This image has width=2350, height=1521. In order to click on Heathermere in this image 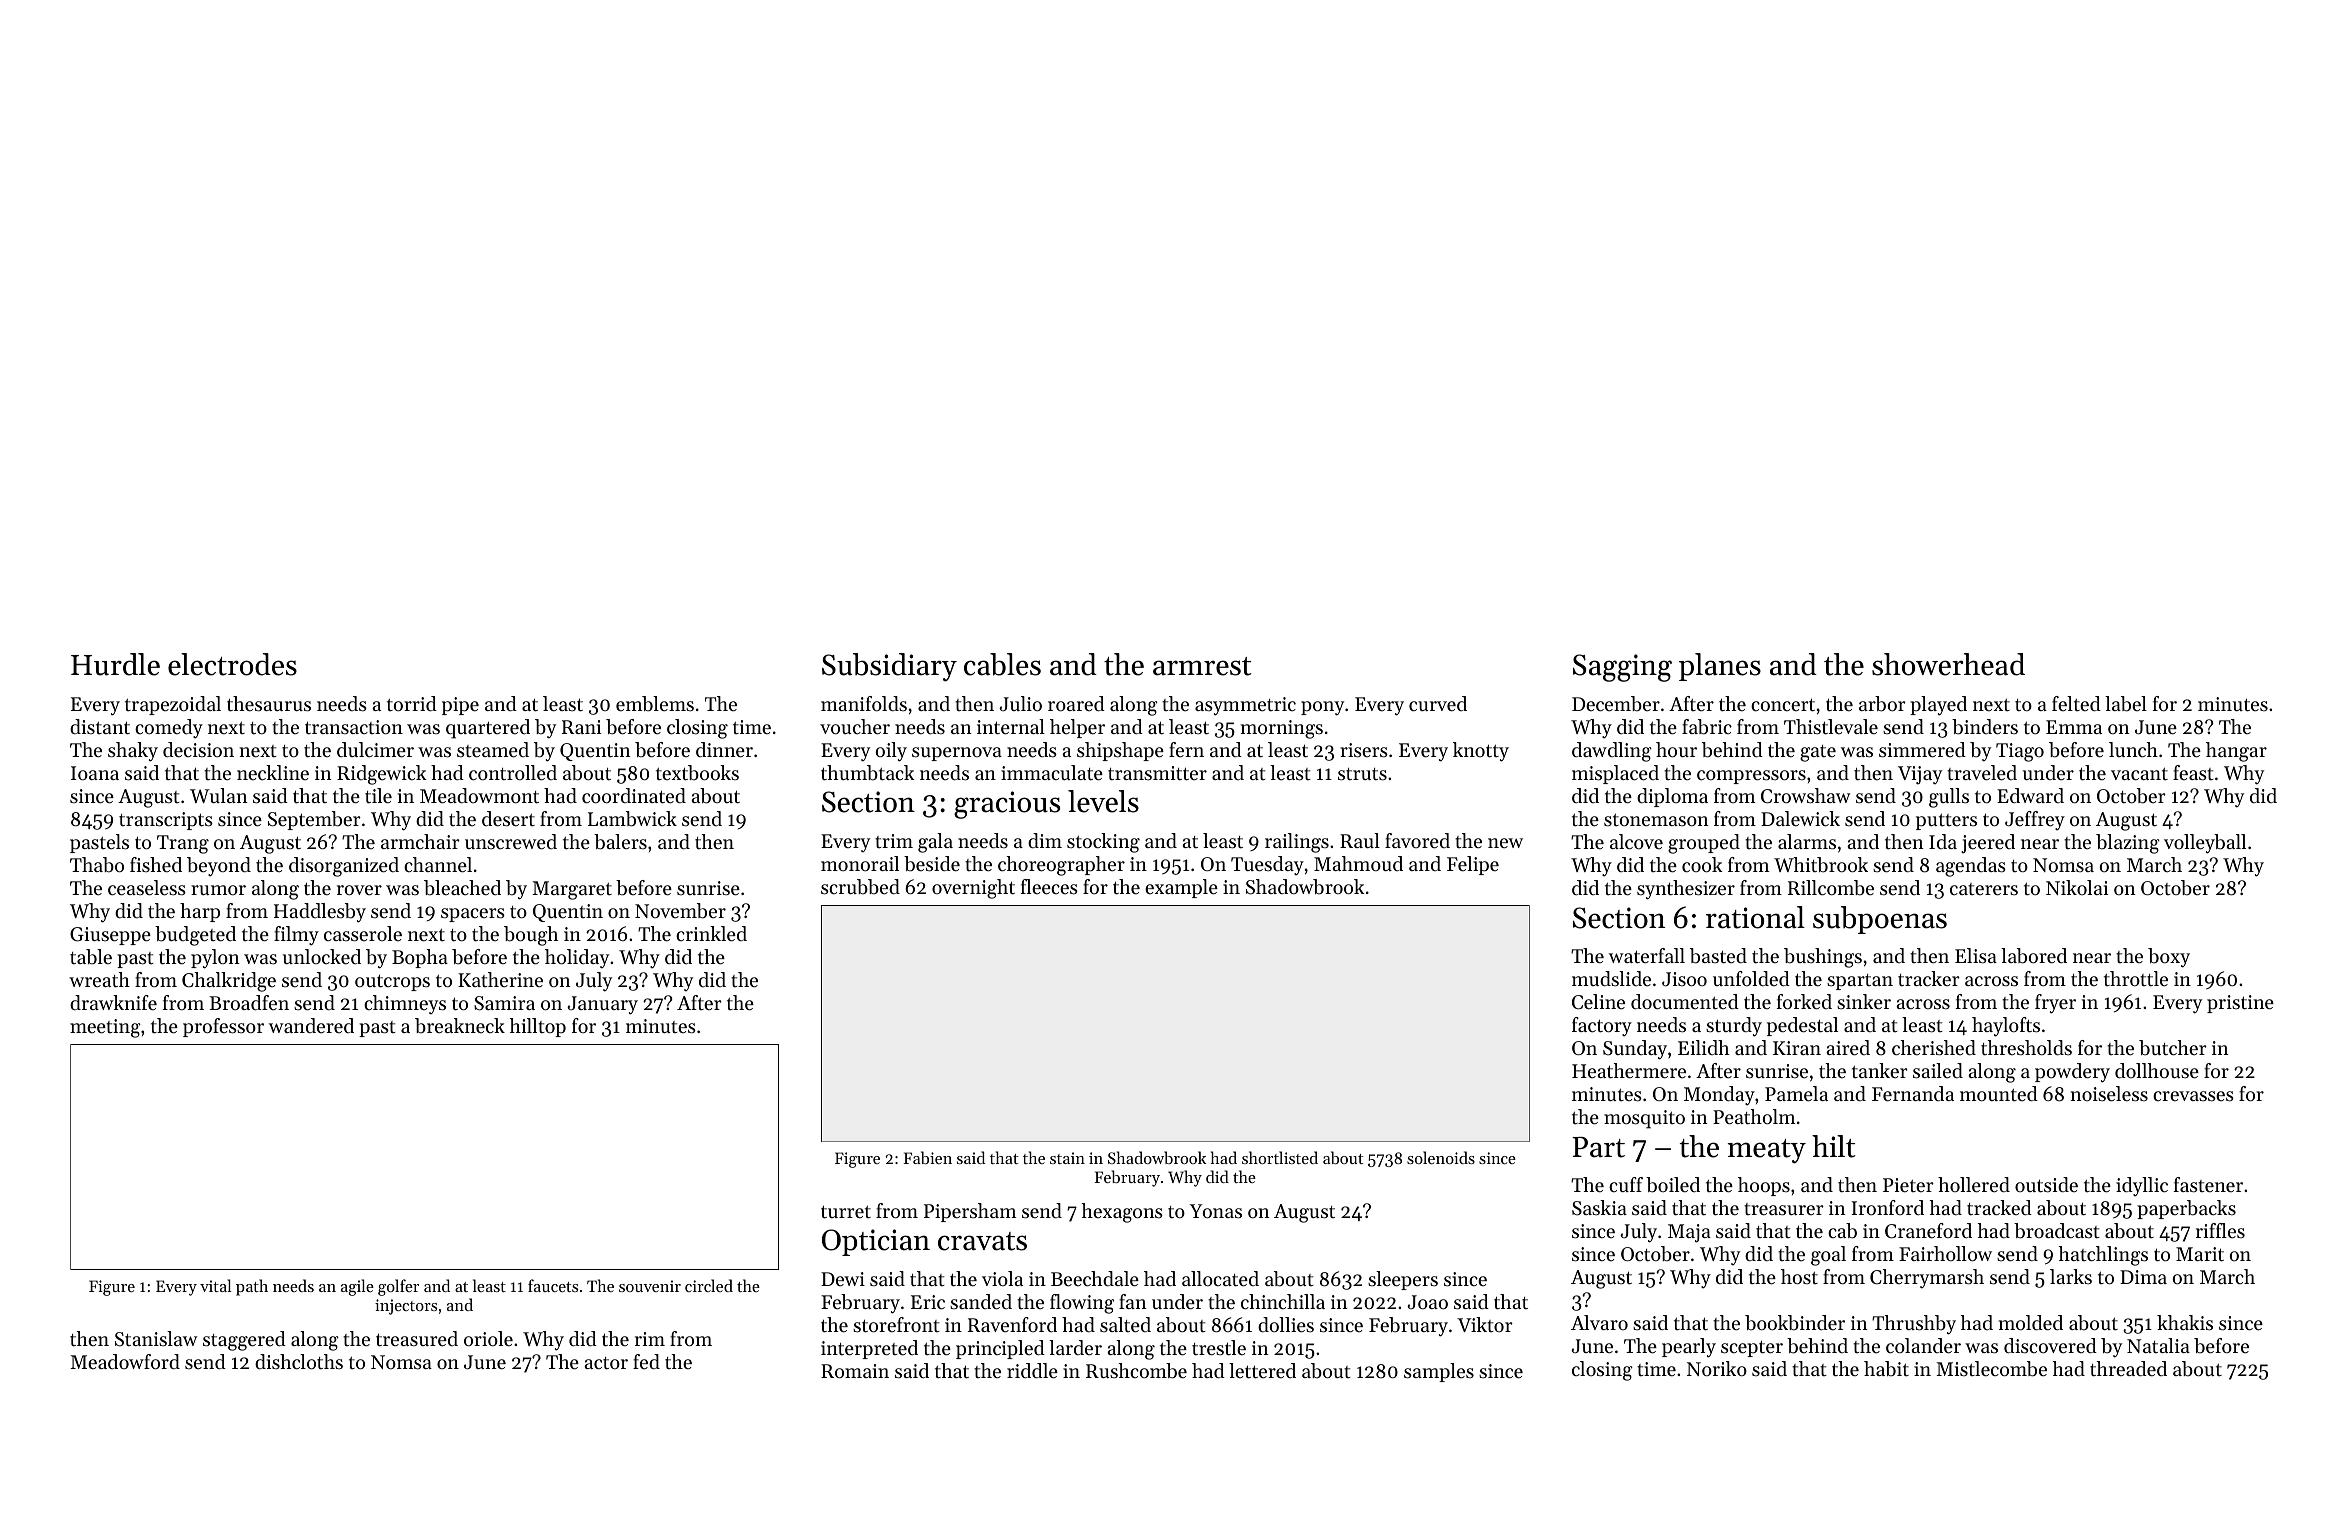, I will do `click(1629, 1071)`.
